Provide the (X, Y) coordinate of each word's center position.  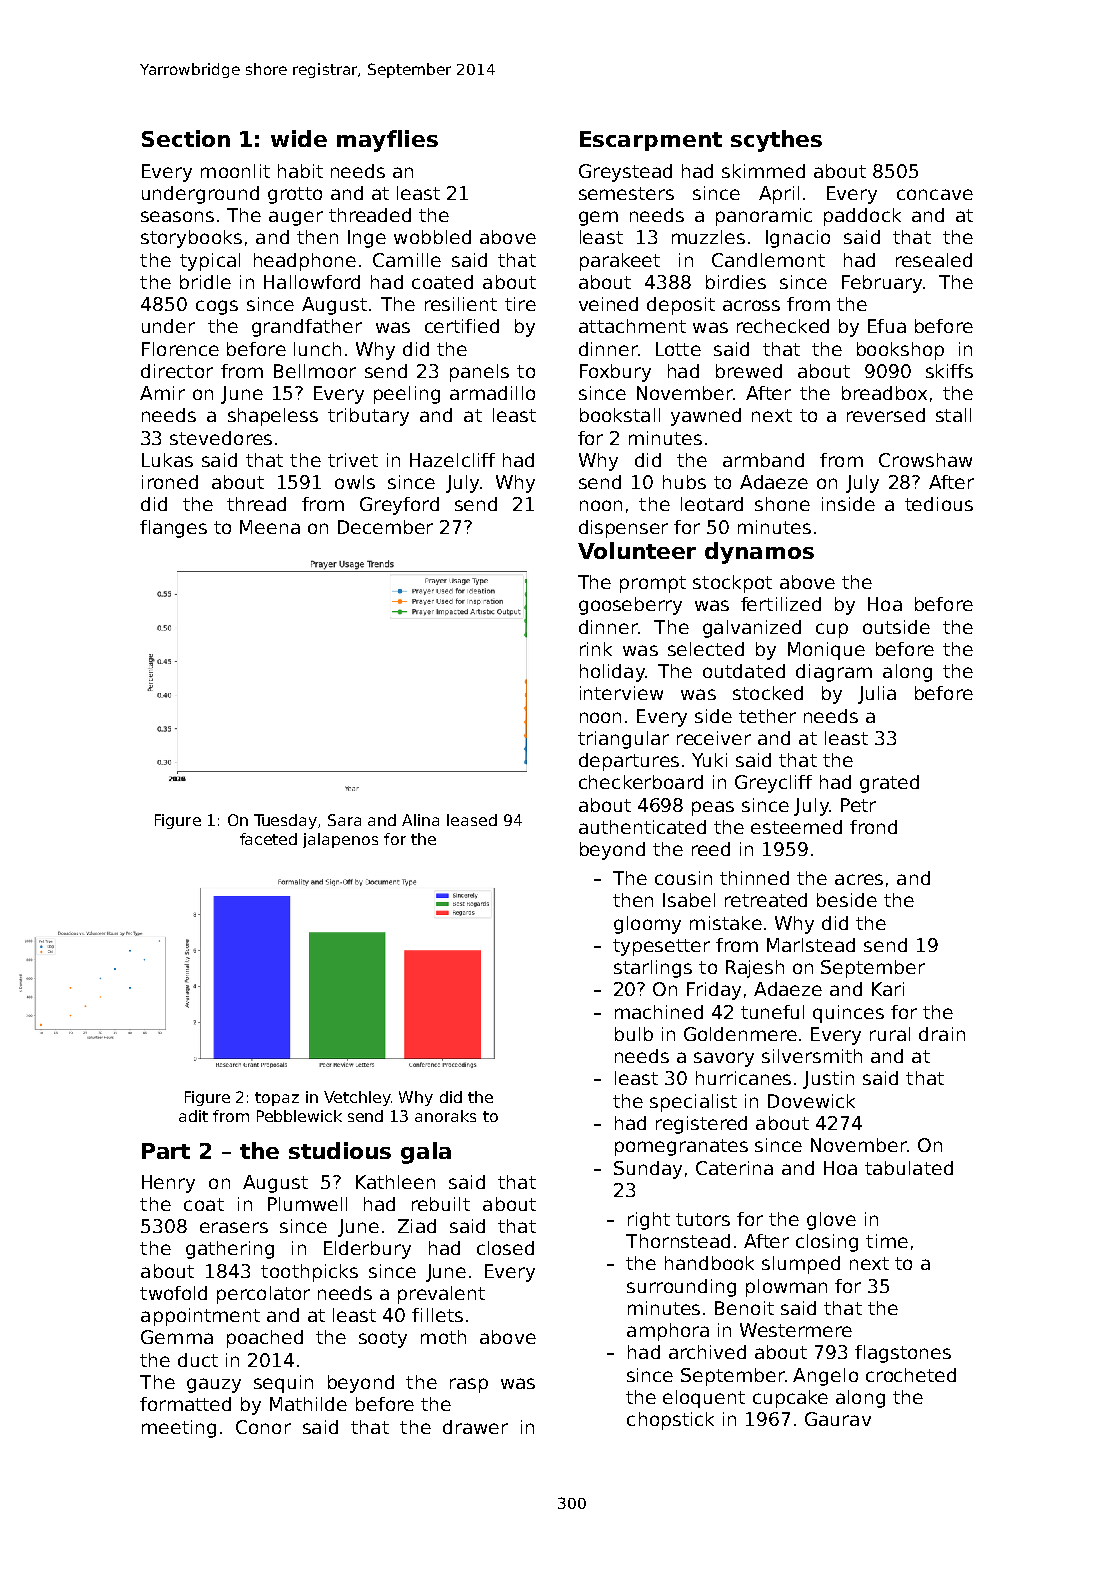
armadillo (492, 393)
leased (472, 820)
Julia (877, 695)
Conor (263, 1427)
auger (296, 218)
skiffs (949, 371)
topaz (277, 1099)
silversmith (812, 1056)
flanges (173, 529)
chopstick (670, 1421)
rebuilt (441, 1204)
